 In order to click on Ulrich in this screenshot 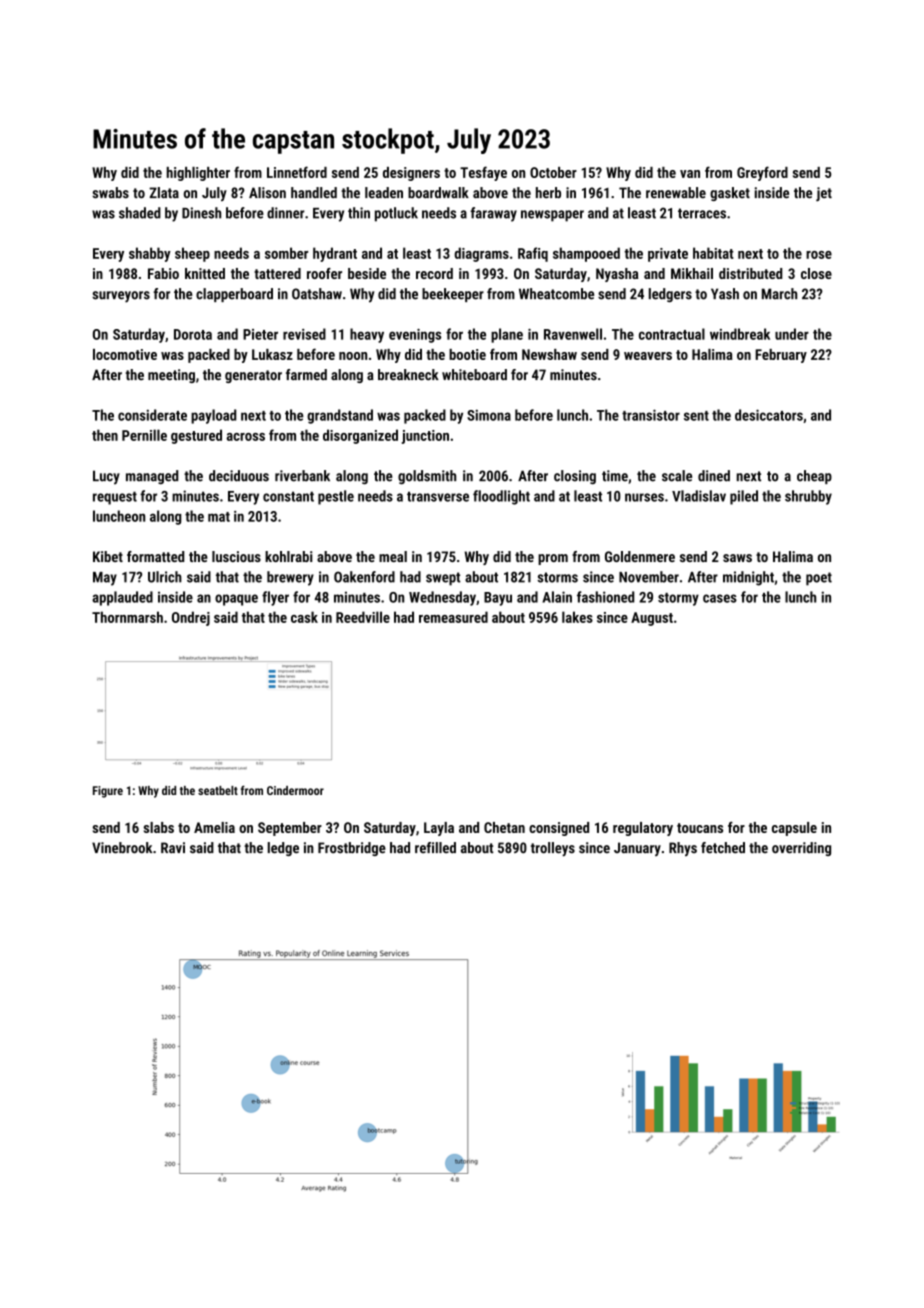, I will do `click(165, 577)`.
